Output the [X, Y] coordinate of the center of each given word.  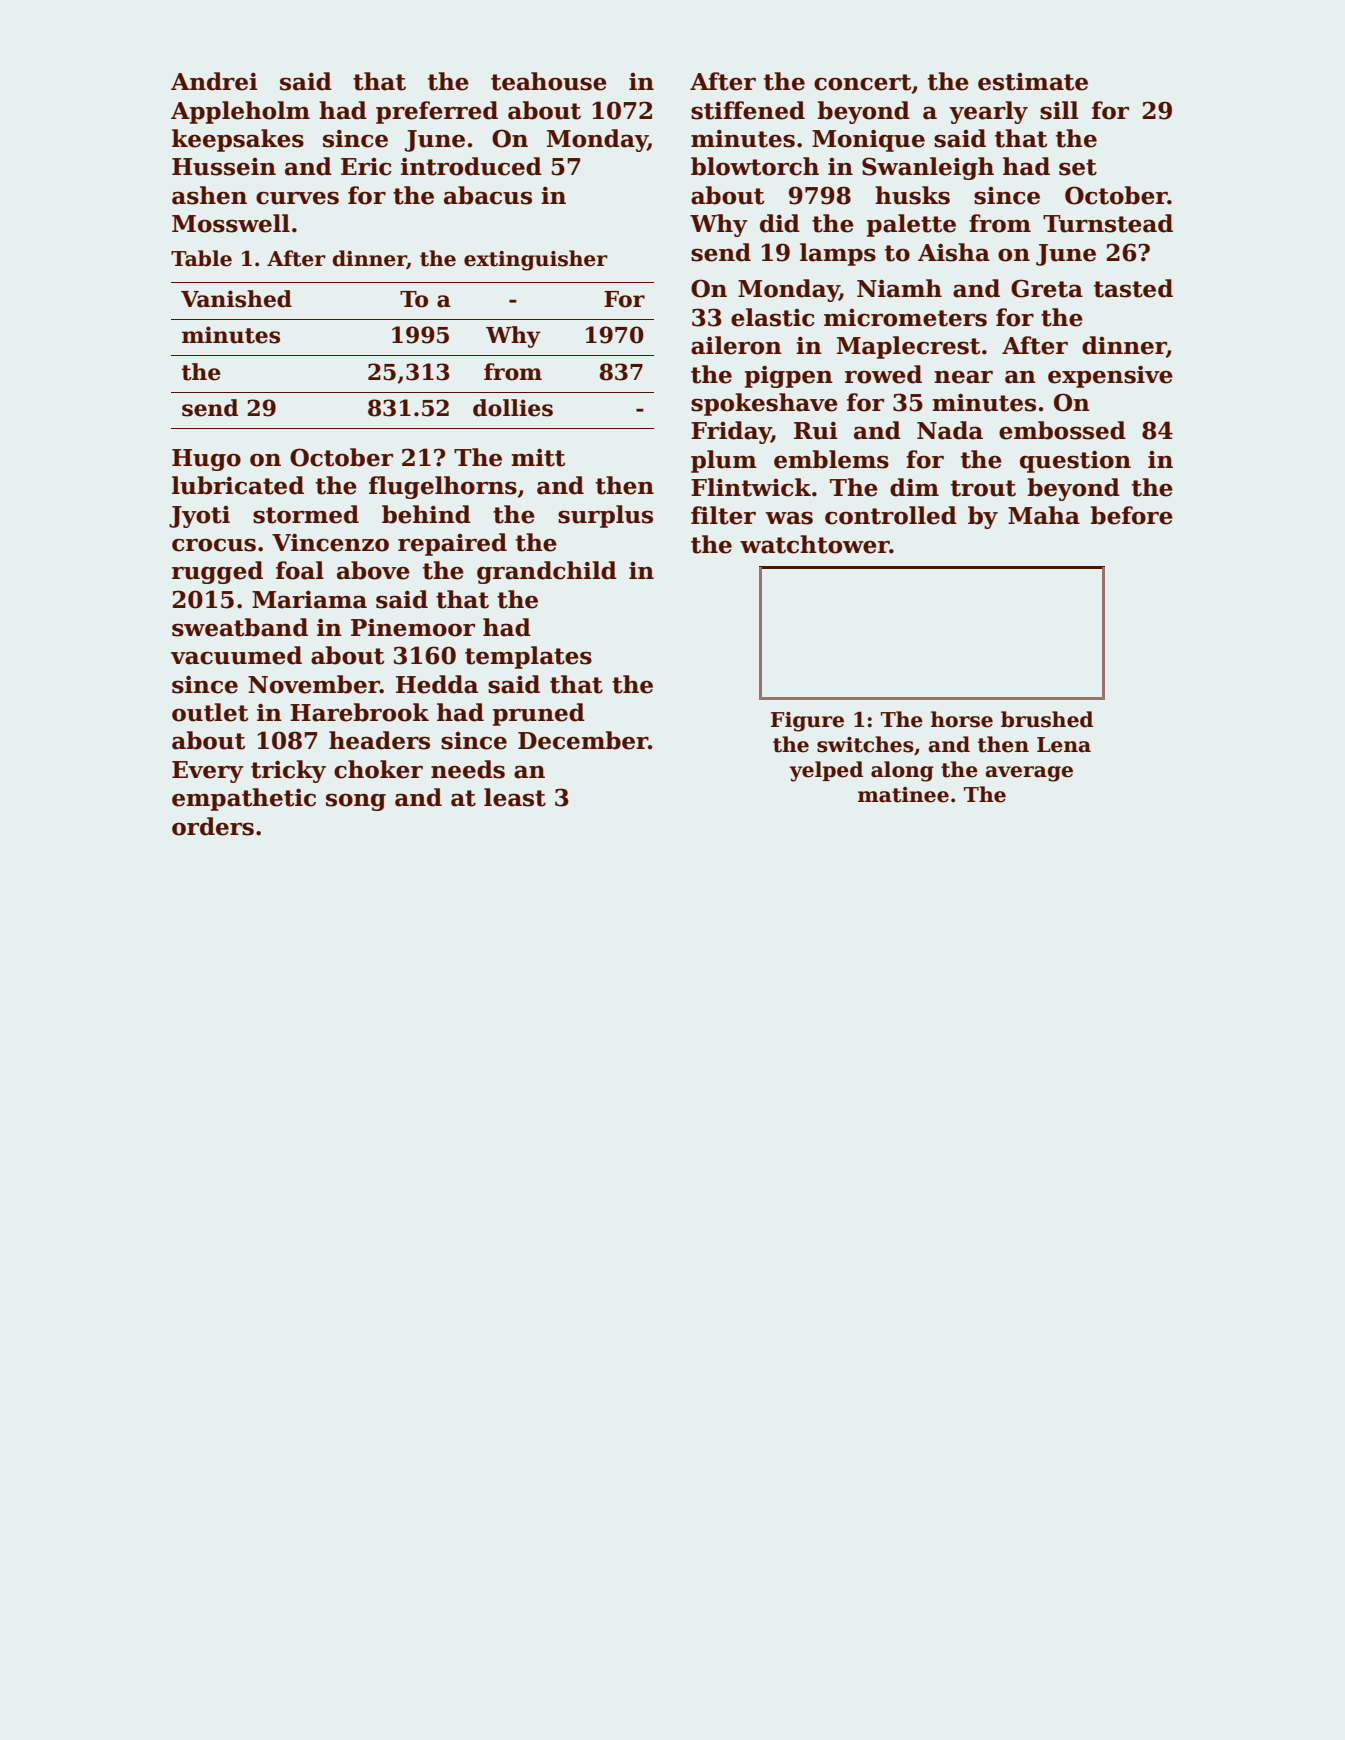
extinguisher [536, 260]
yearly [988, 112]
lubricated [238, 485]
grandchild [547, 572]
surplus [605, 516]
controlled [891, 515]
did [780, 223]
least [515, 797]
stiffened [748, 110]
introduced [471, 166]
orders [213, 826]
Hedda [437, 684]
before [1132, 515]
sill [1059, 110]
